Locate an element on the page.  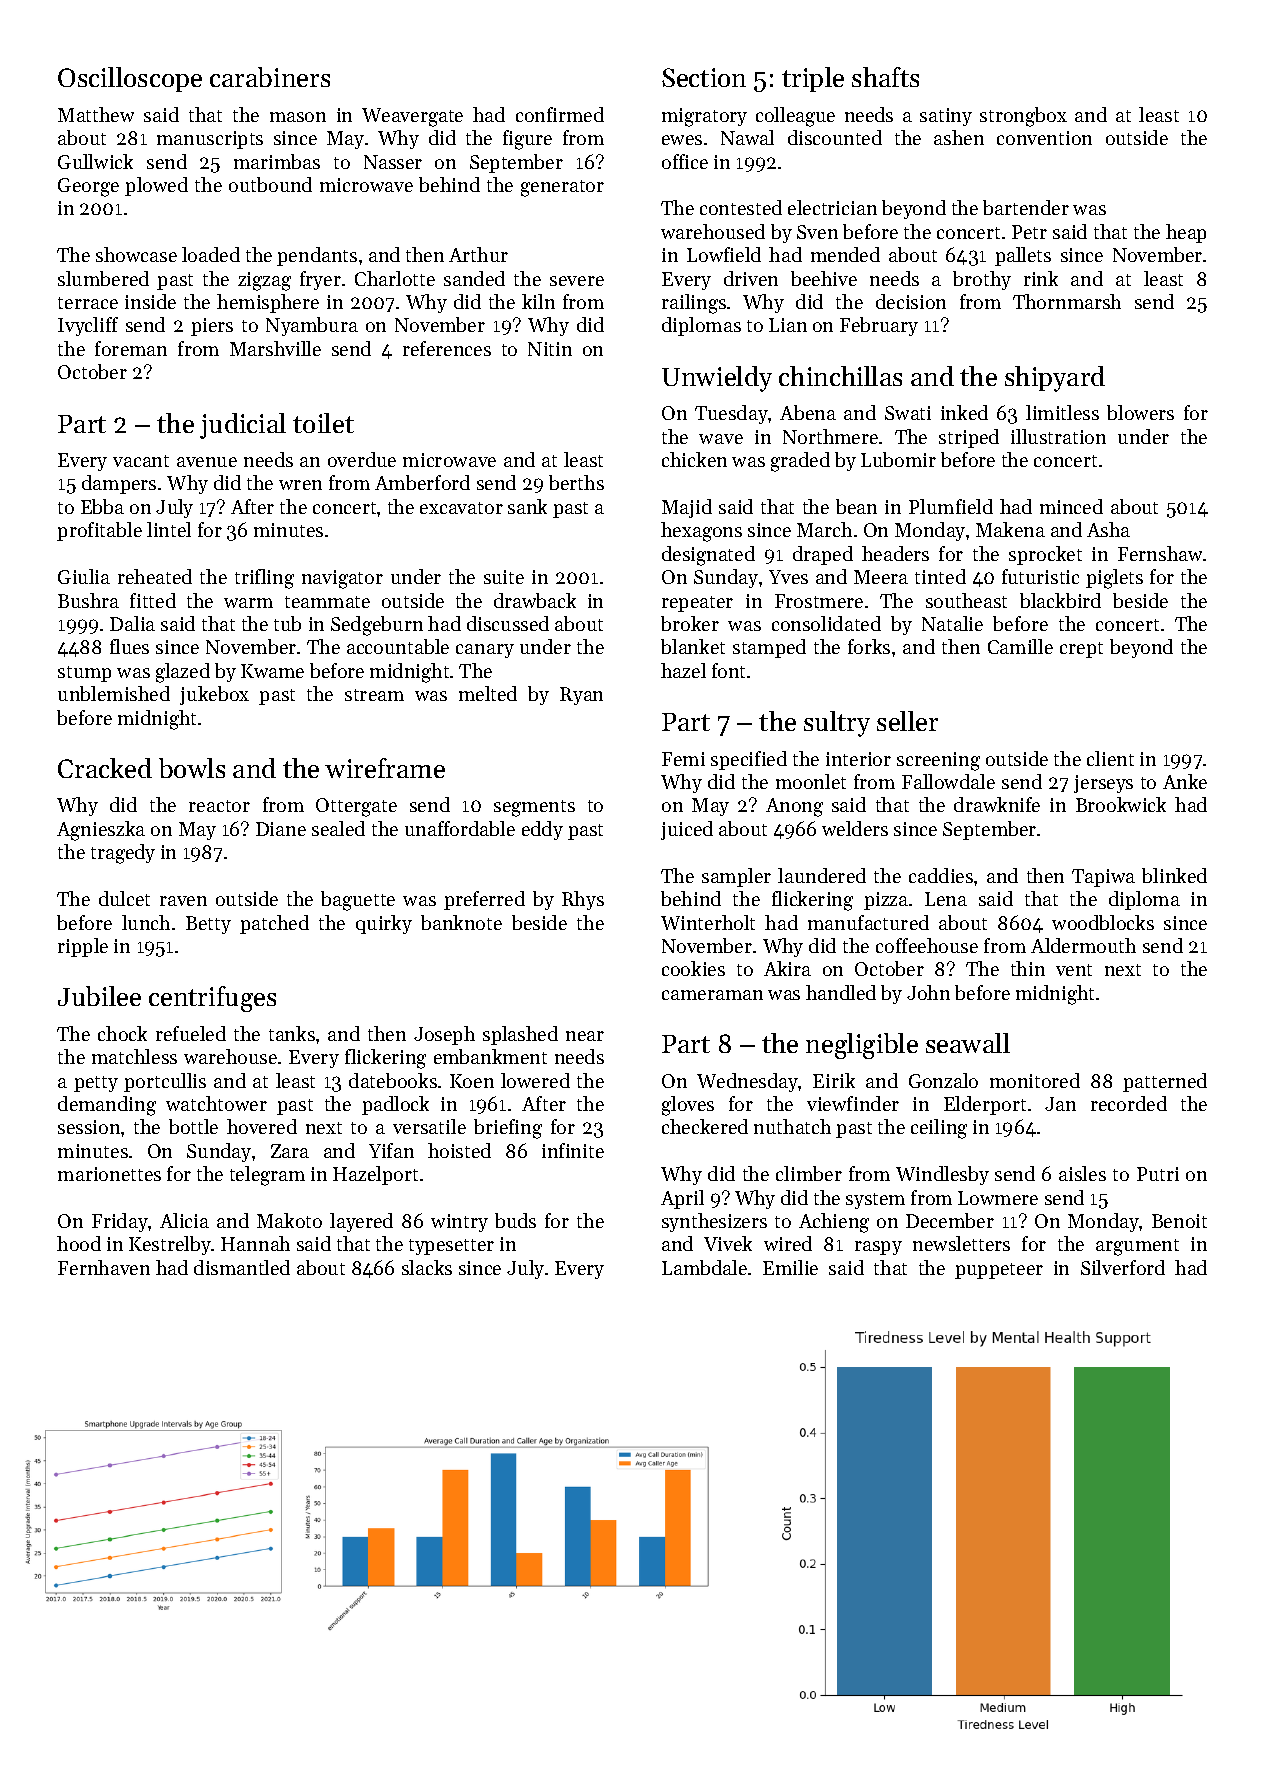
berths is located at coordinates (576, 482).
